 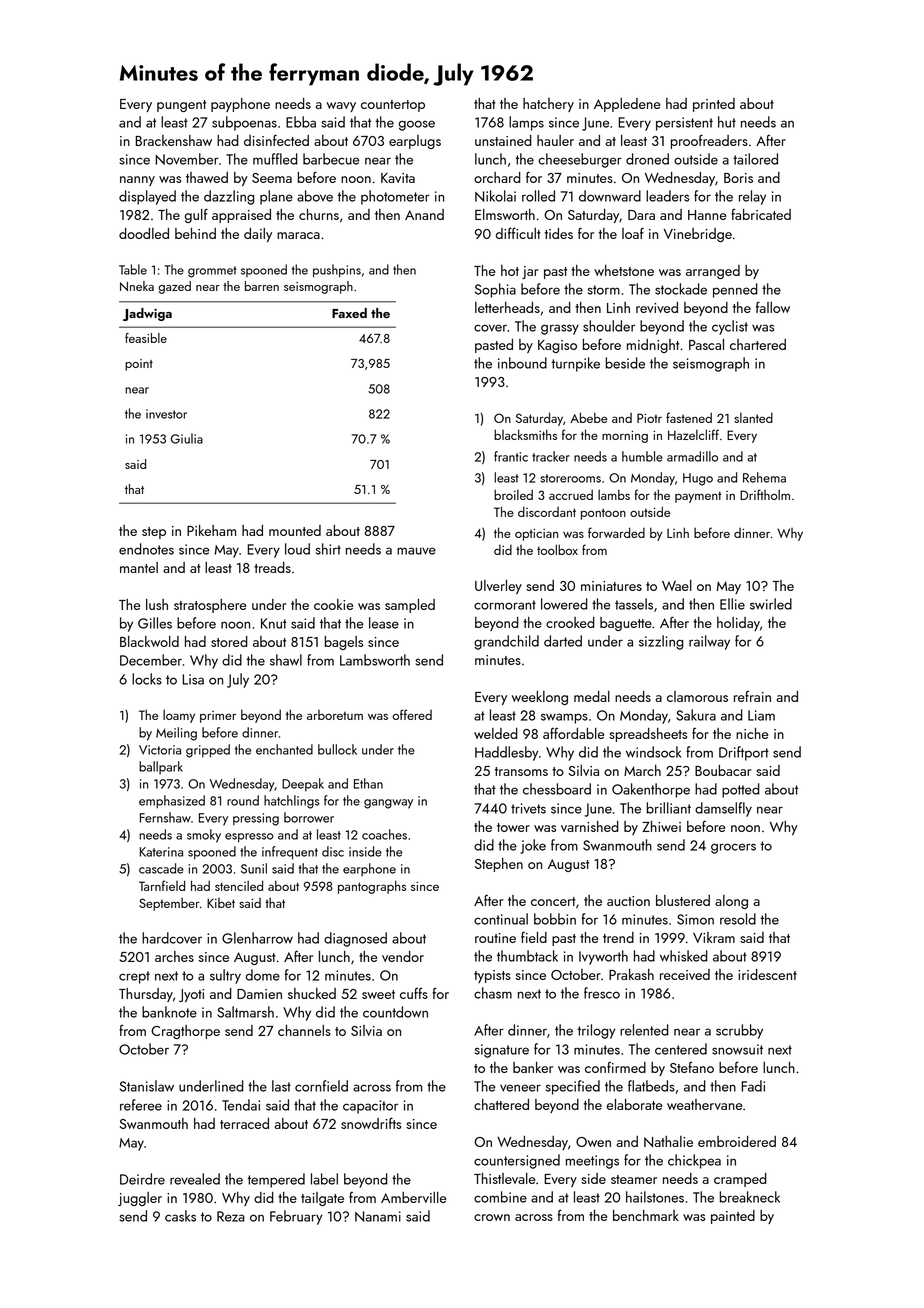 What do you see at coordinates (393, 106) in the document?
I see `countertop` at bounding box center [393, 106].
